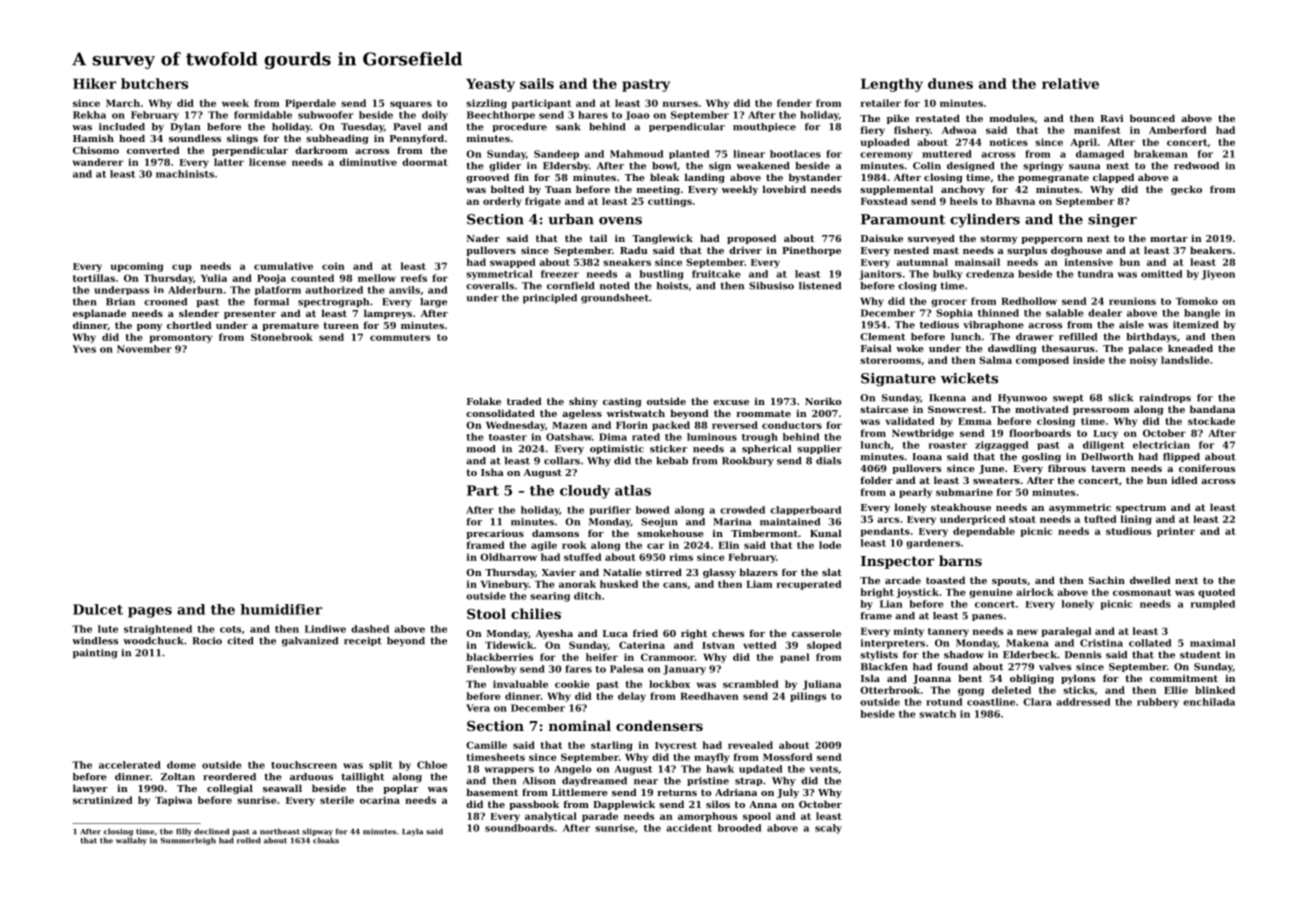  Describe the element at coordinates (950, 83) in the screenshot. I see `dunes` at that location.
